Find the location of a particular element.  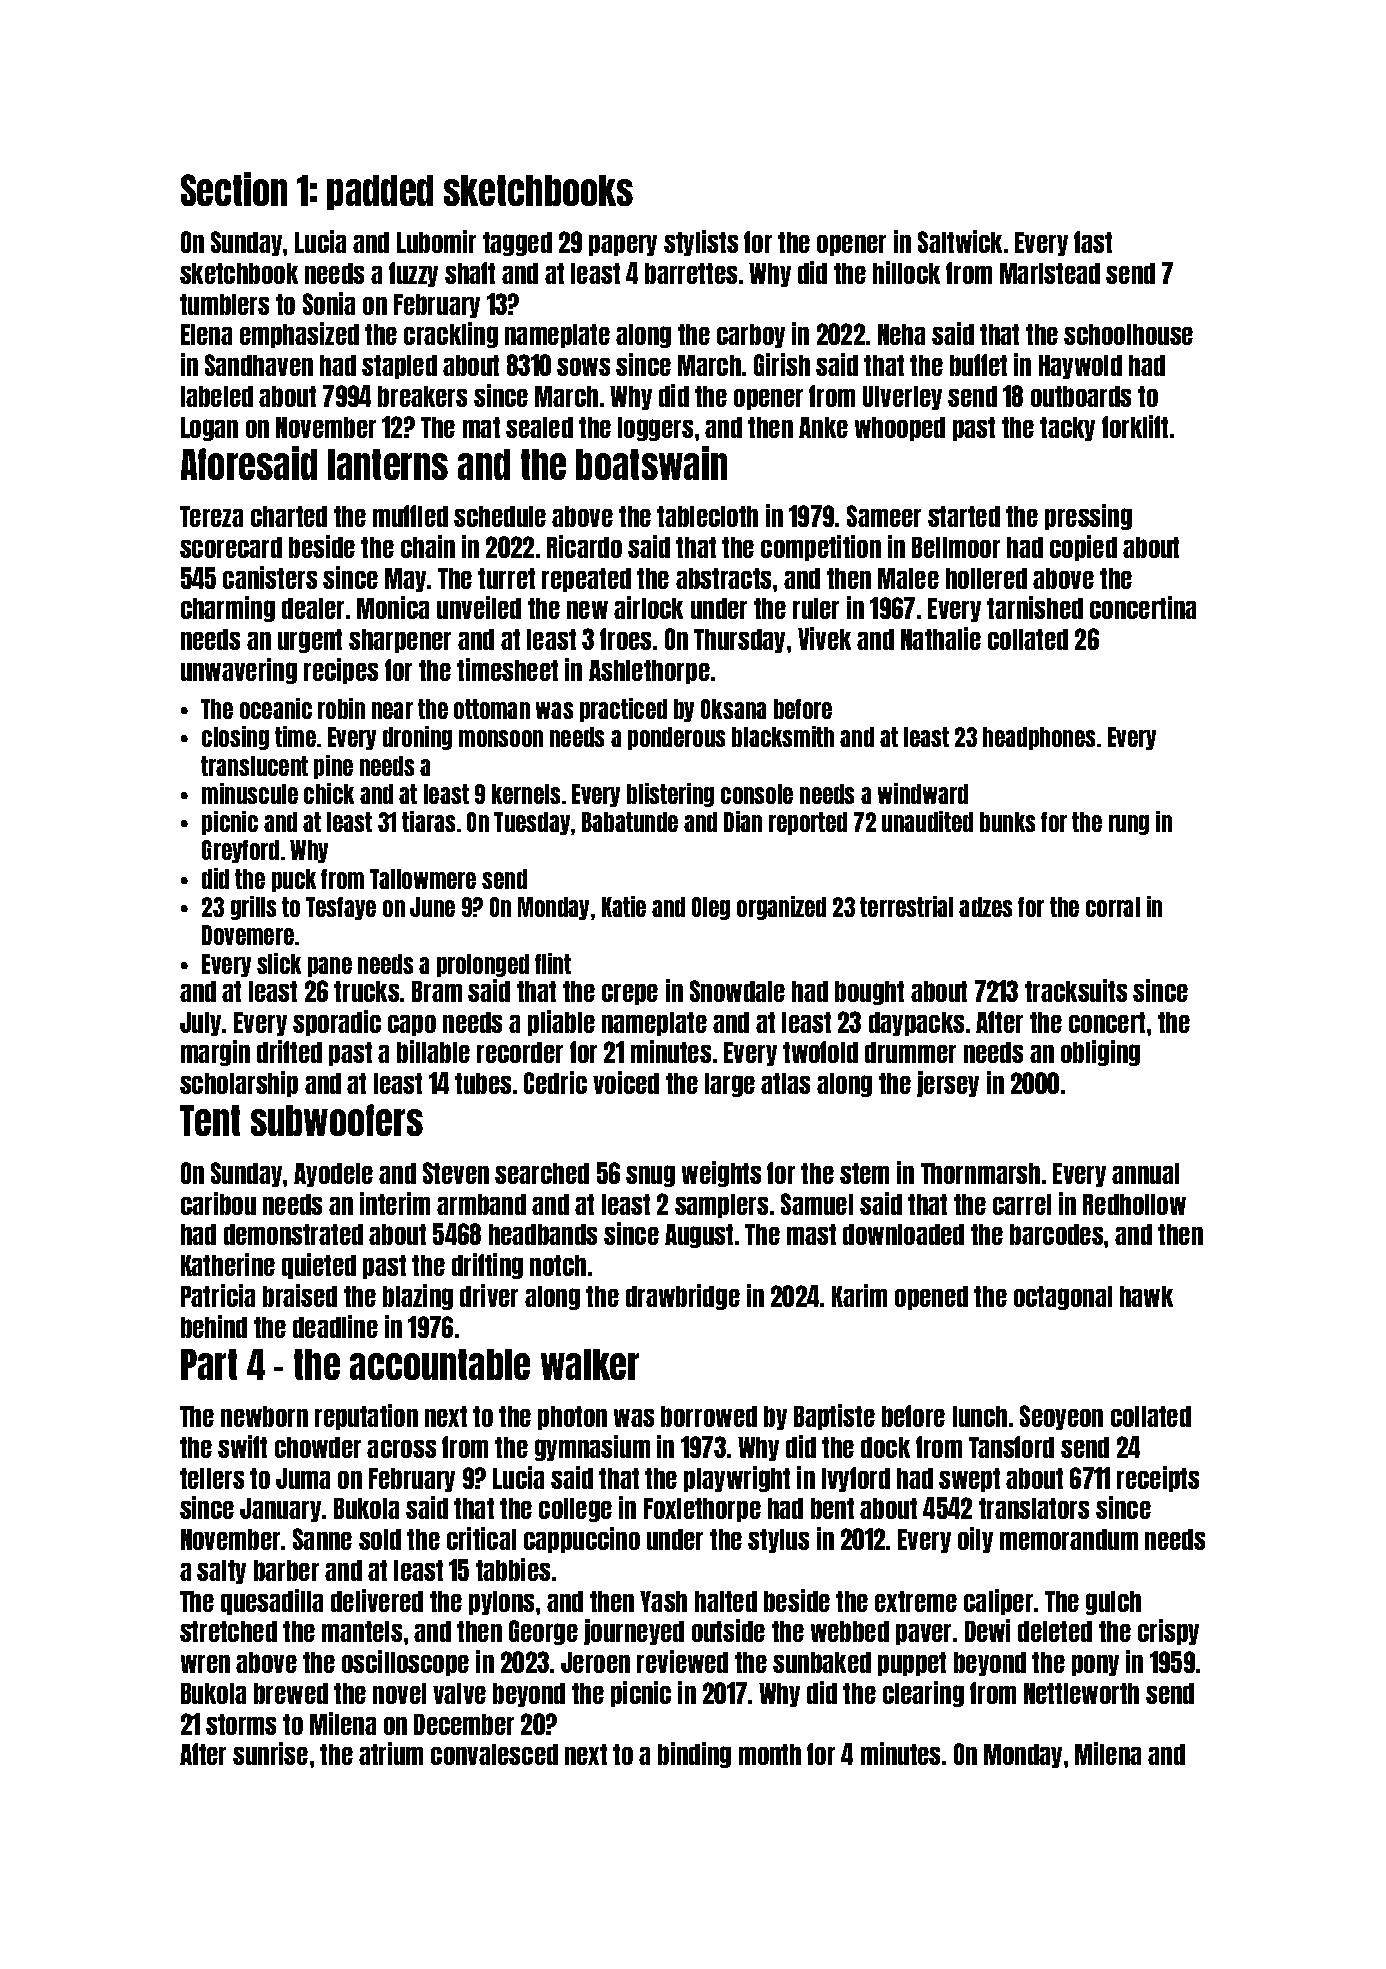

clearing is located at coordinates (923, 1694).
